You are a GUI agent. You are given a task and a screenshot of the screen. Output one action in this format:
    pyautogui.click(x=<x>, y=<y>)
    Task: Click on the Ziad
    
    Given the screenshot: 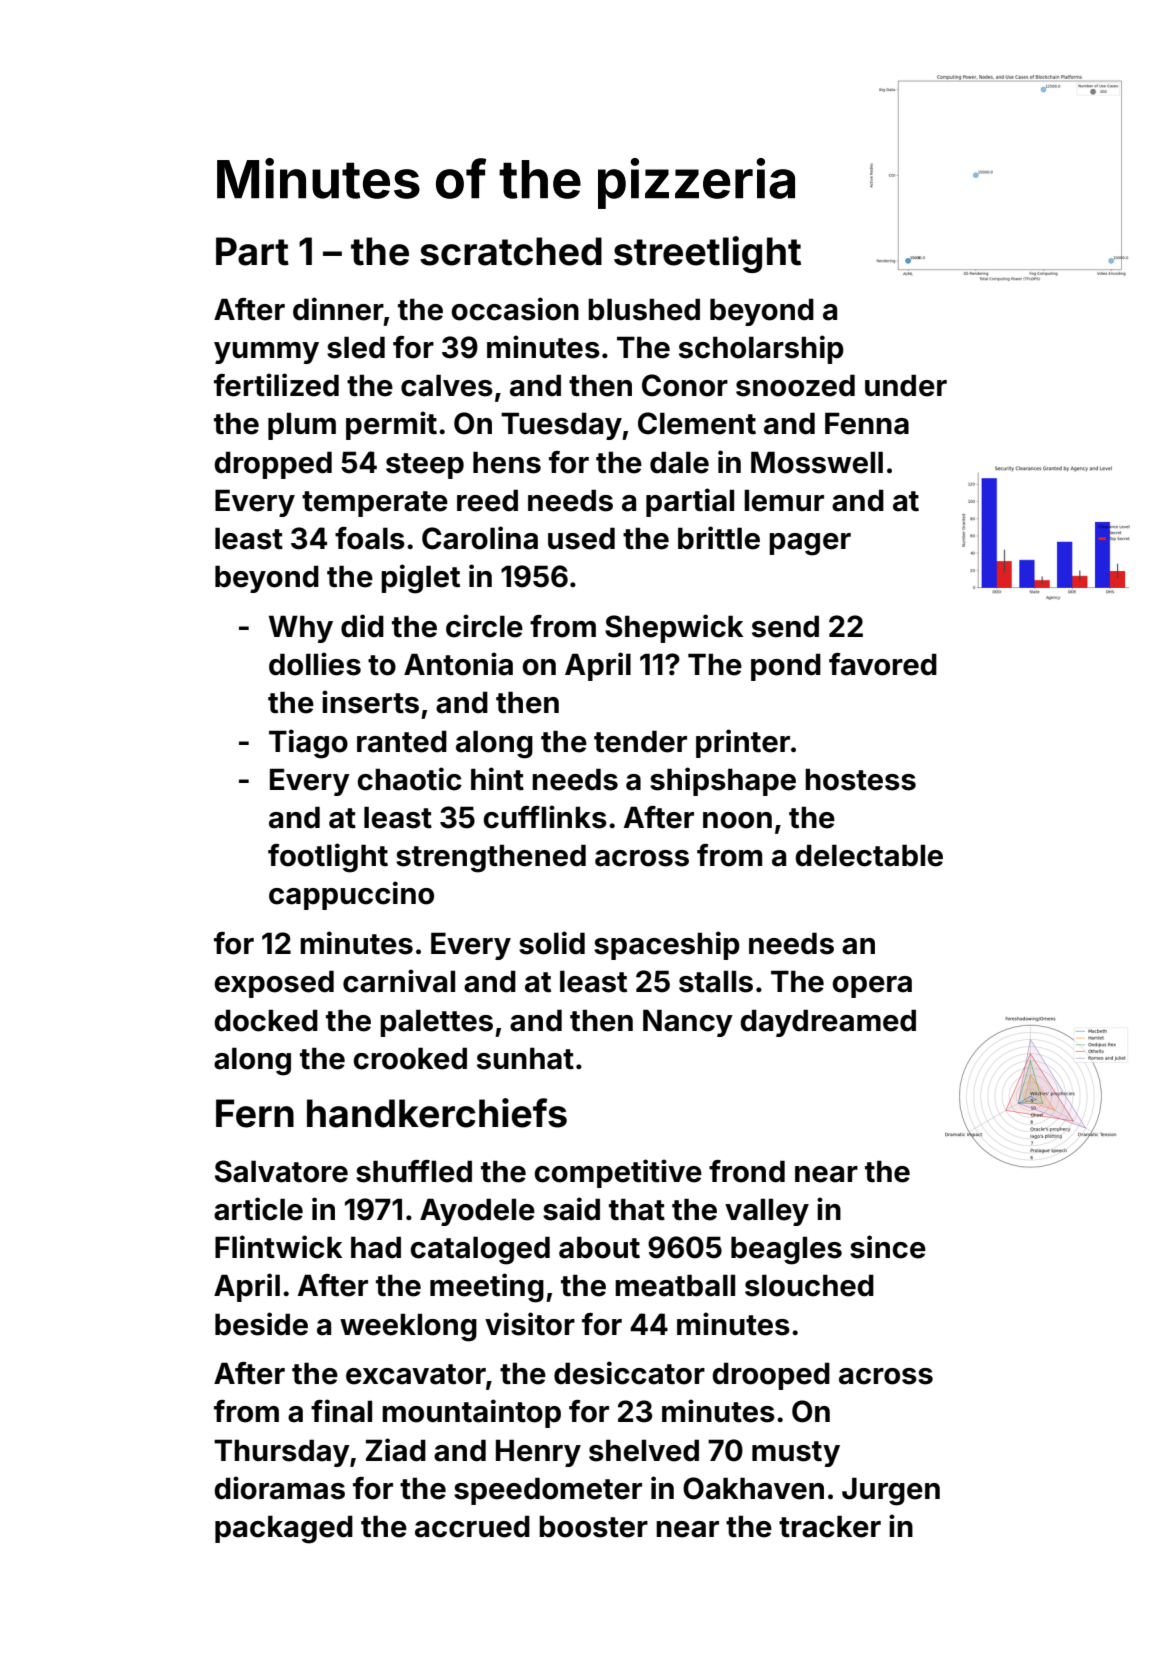 What is the action you would take?
    pyautogui.click(x=396, y=1450)
